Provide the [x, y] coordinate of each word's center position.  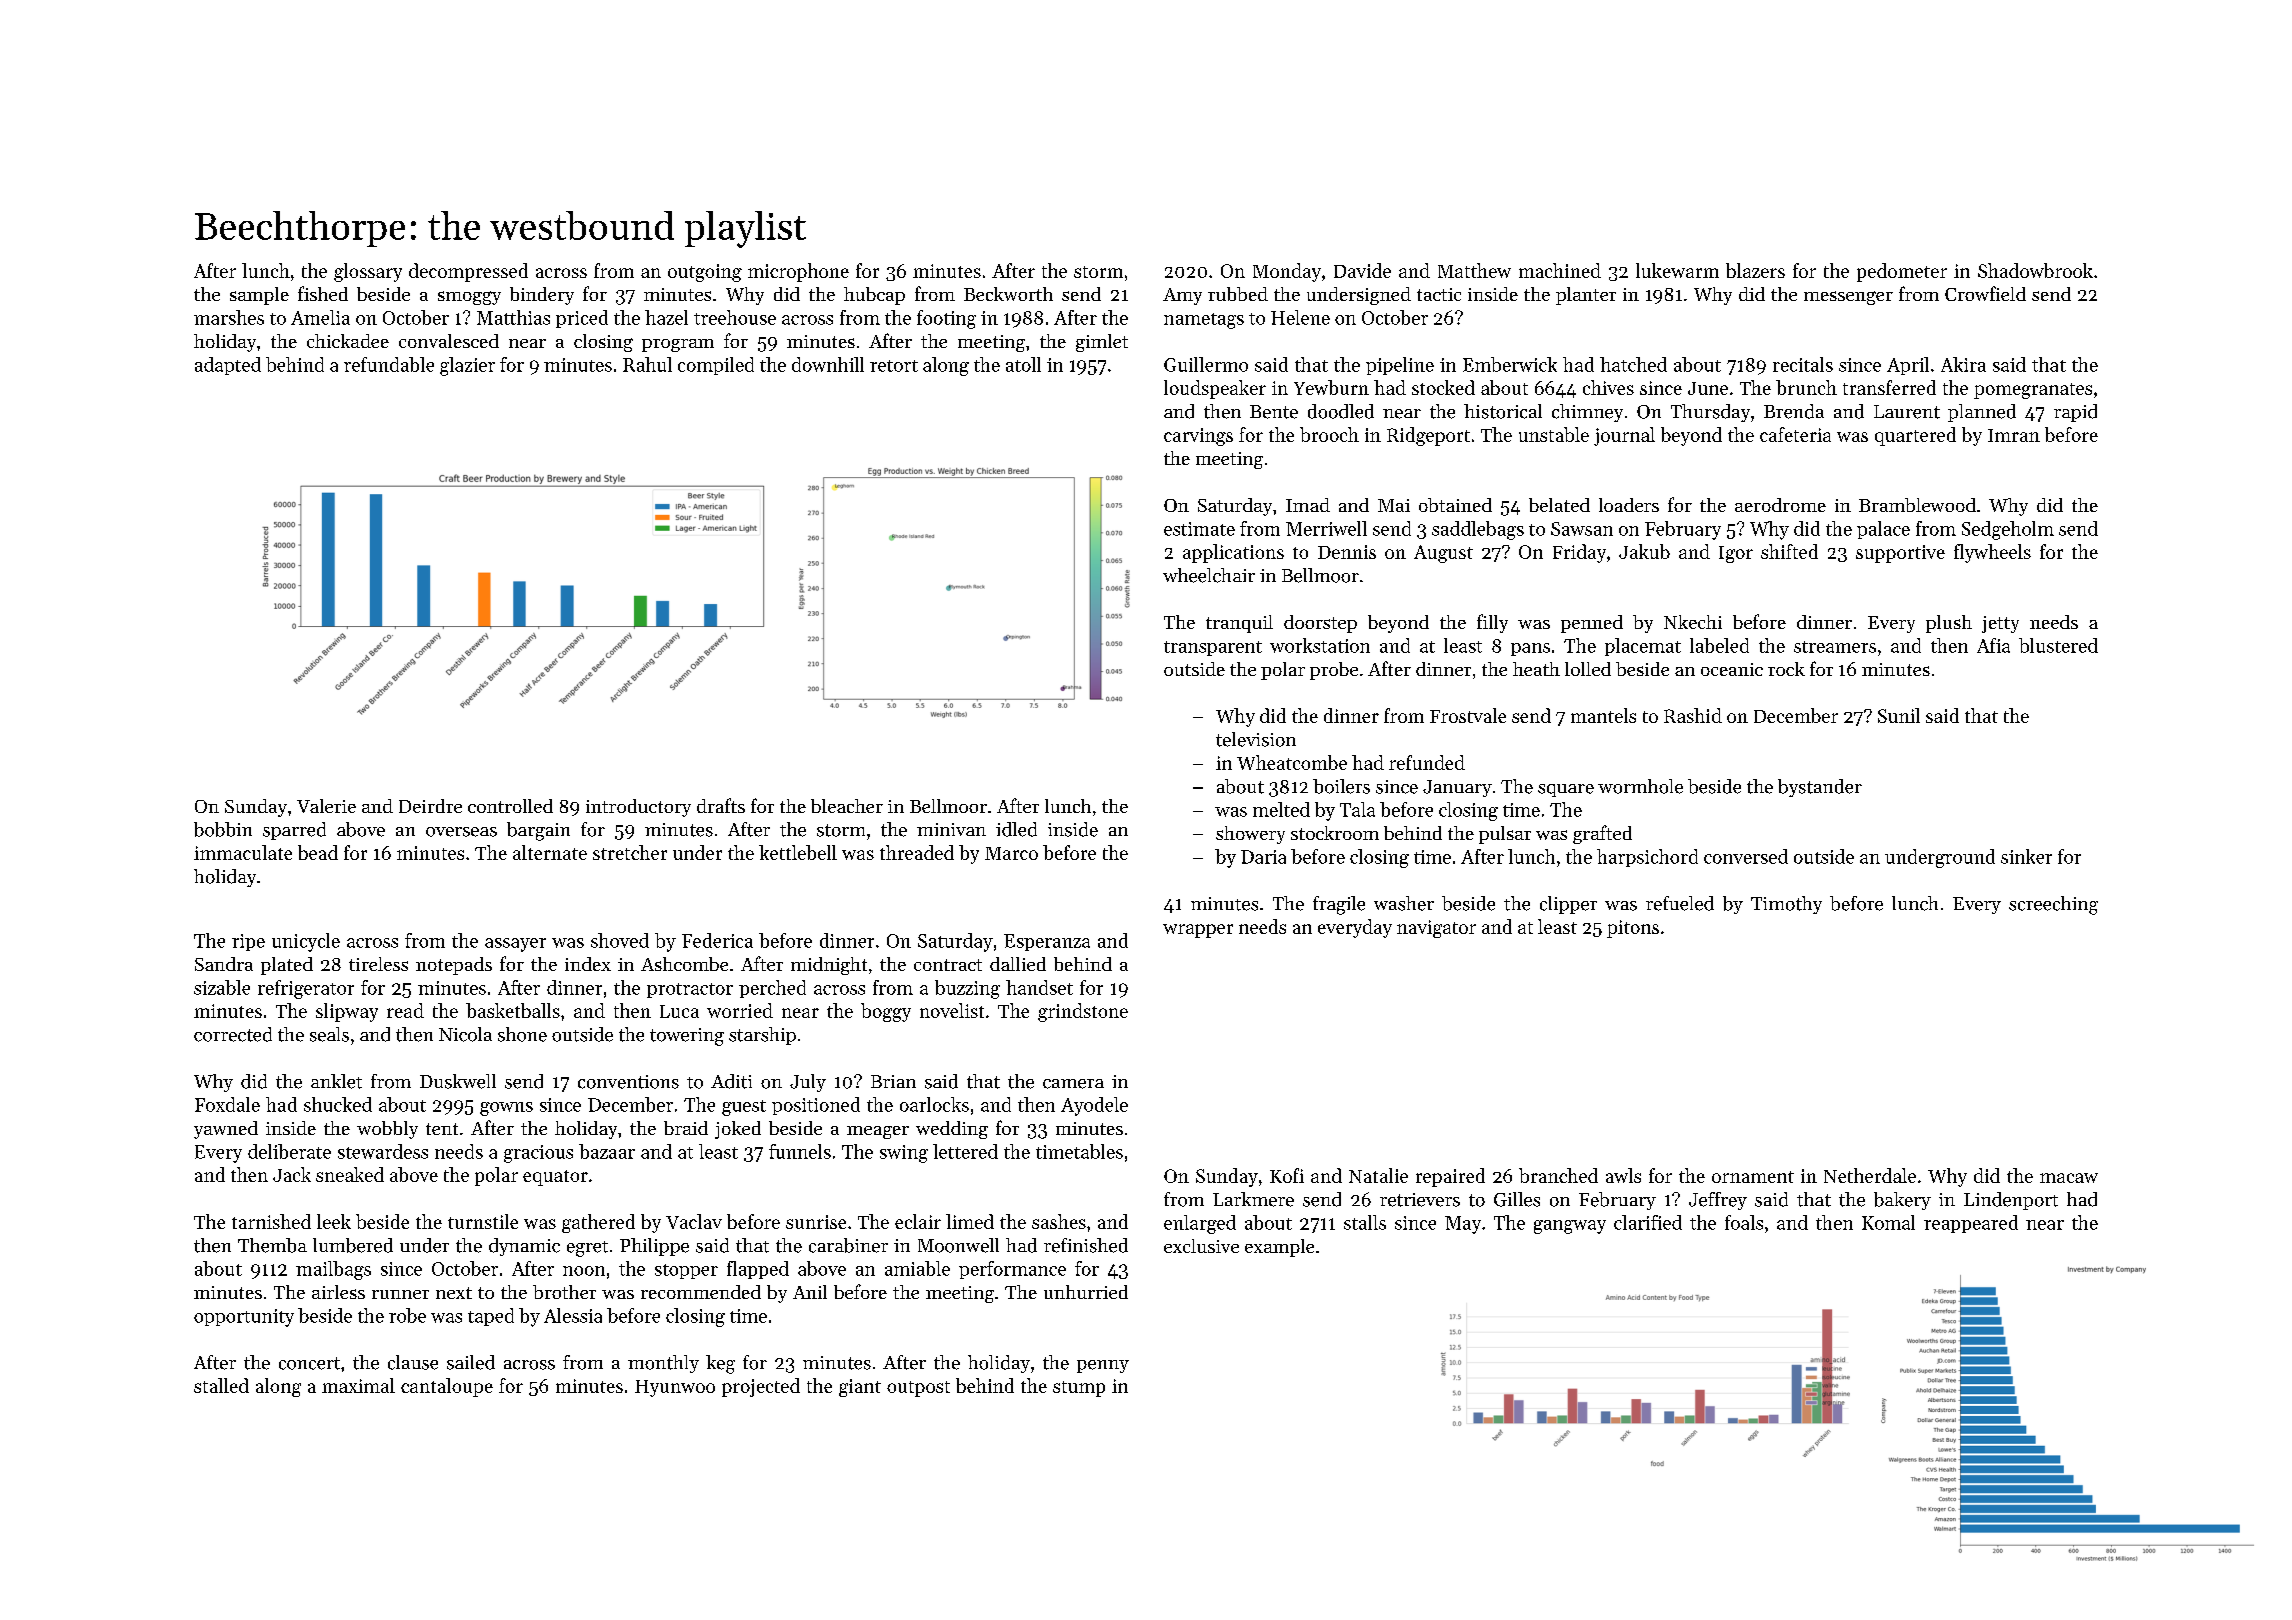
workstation [1320, 645]
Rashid [1693, 715]
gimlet [1102, 343]
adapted [228, 366]
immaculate [243, 852]
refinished [1086, 1245]
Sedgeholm [2008, 530]
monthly [663, 1364]
